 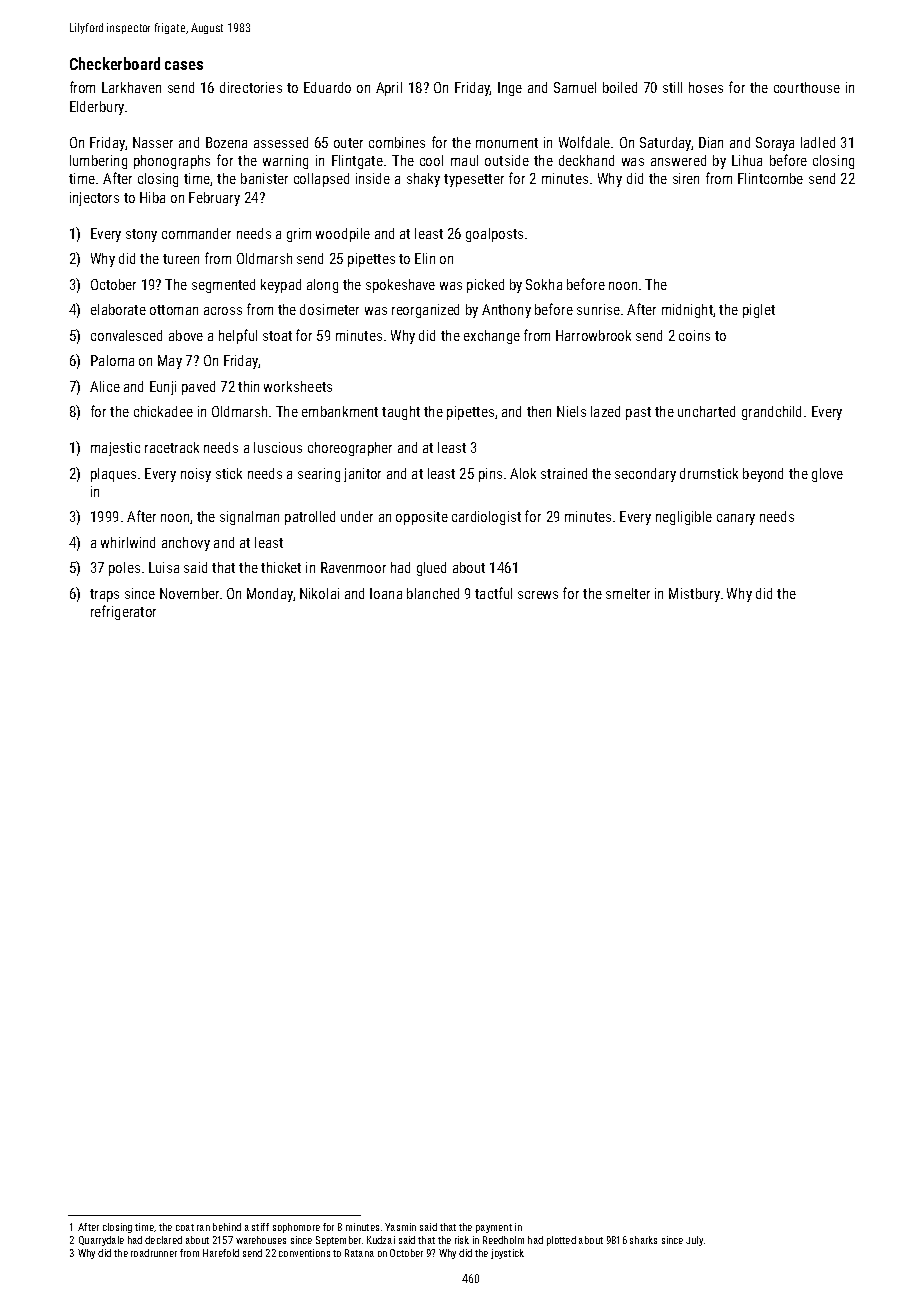 I want to click on Mistbury, so click(x=694, y=595).
